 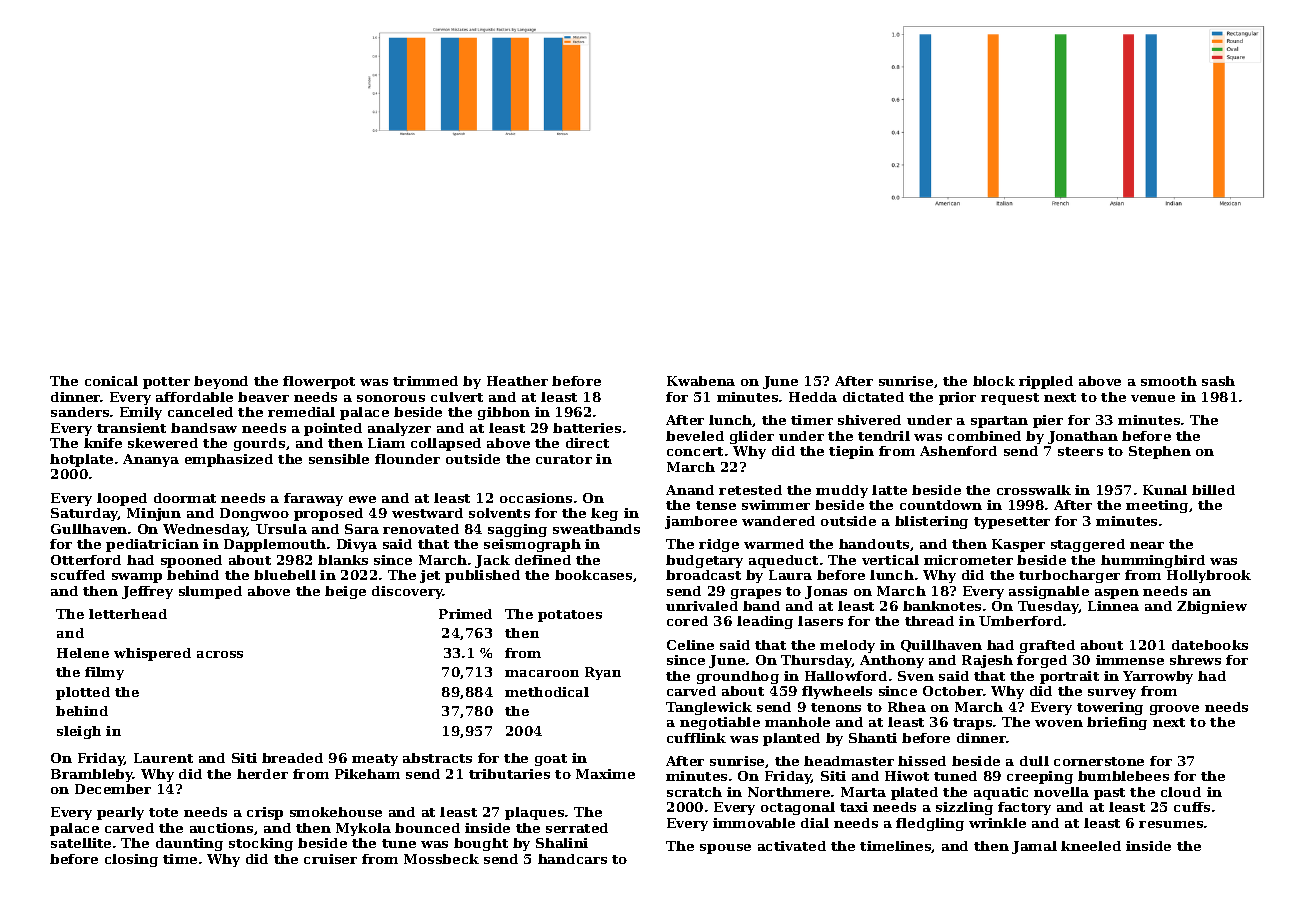 I want to click on sleigh, so click(x=79, y=732).
